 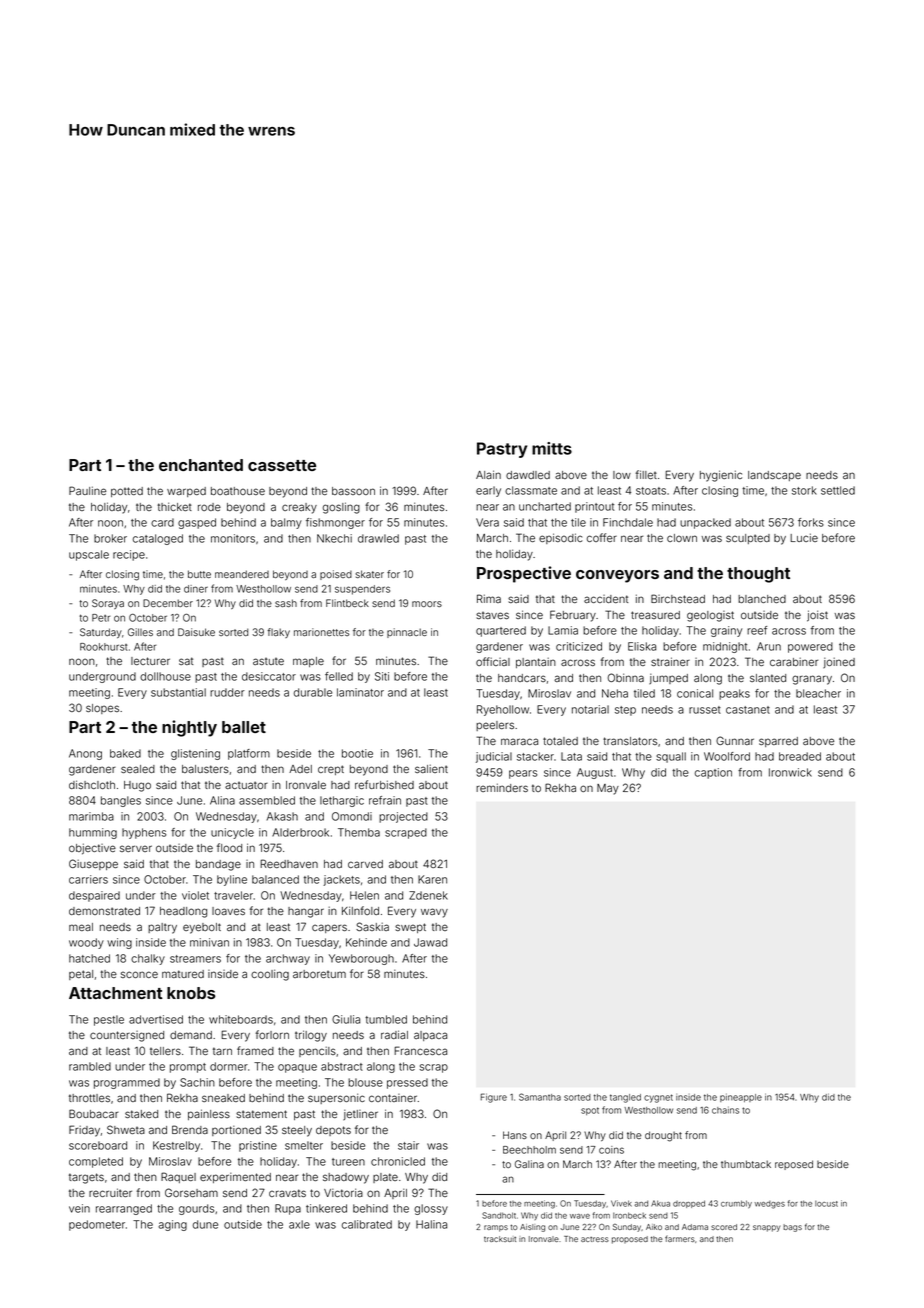 I want to click on mitts, so click(x=552, y=448).
